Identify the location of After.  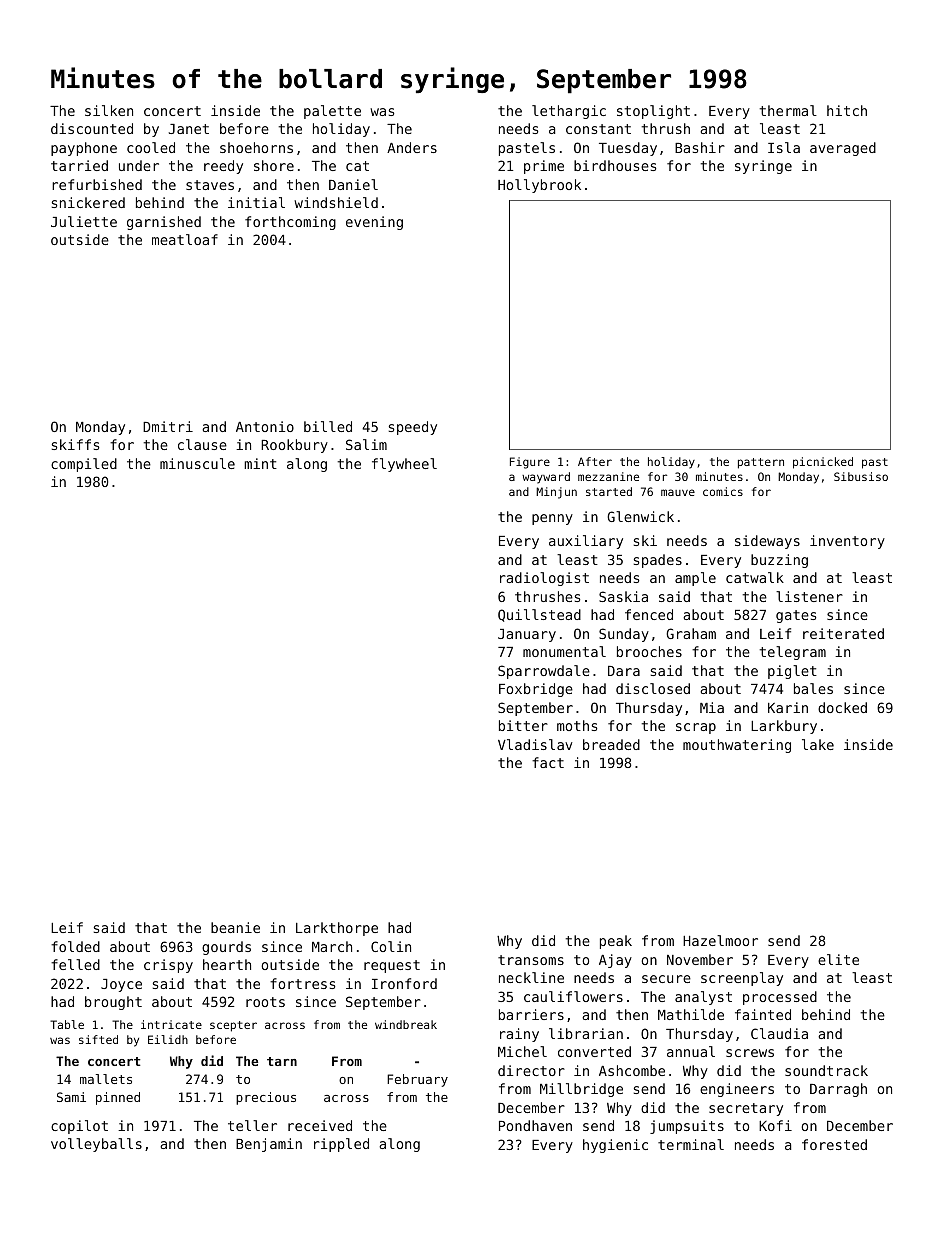
(595, 461).
